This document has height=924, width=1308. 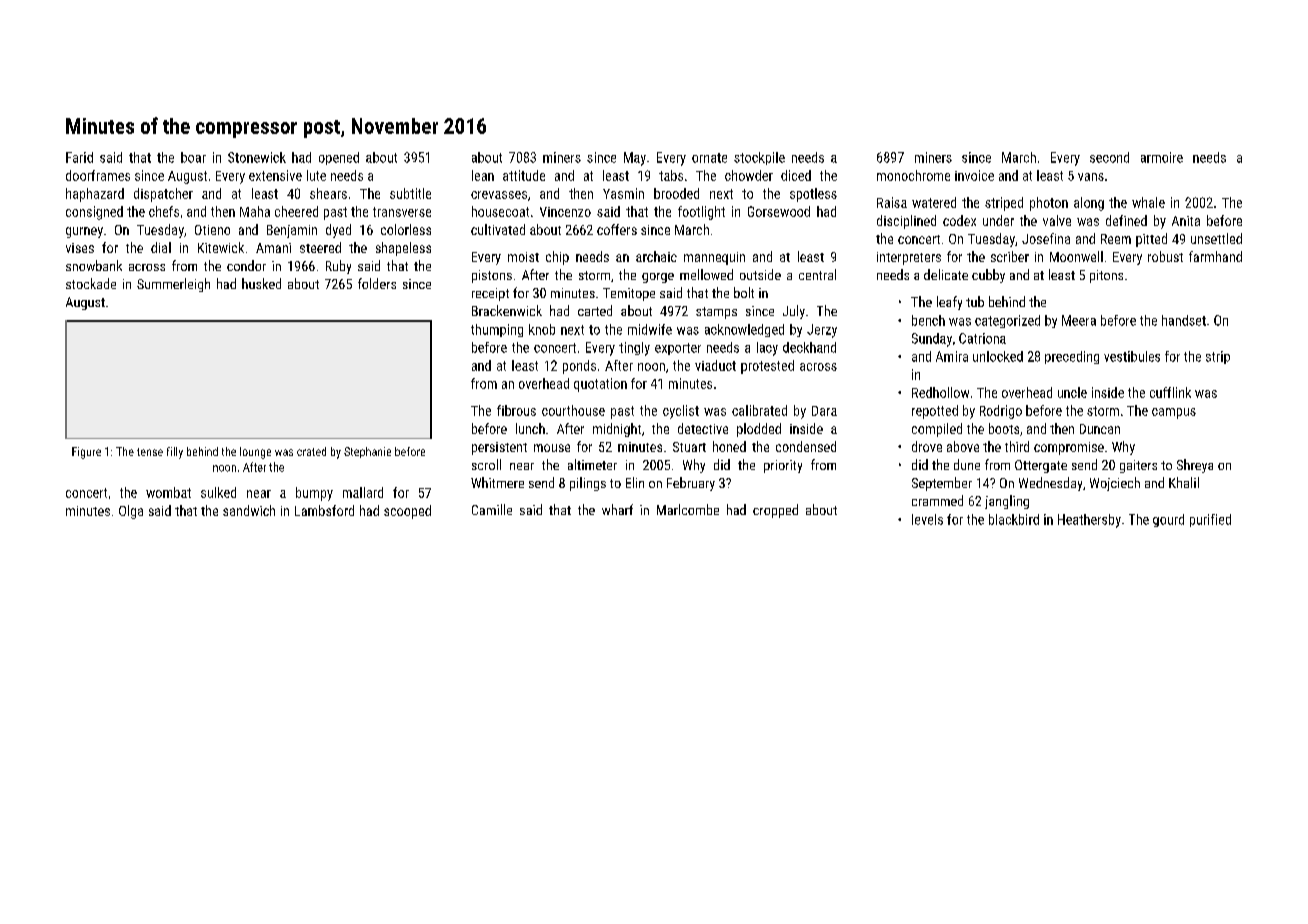 I want to click on sandwich, so click(x=249, y=510).
